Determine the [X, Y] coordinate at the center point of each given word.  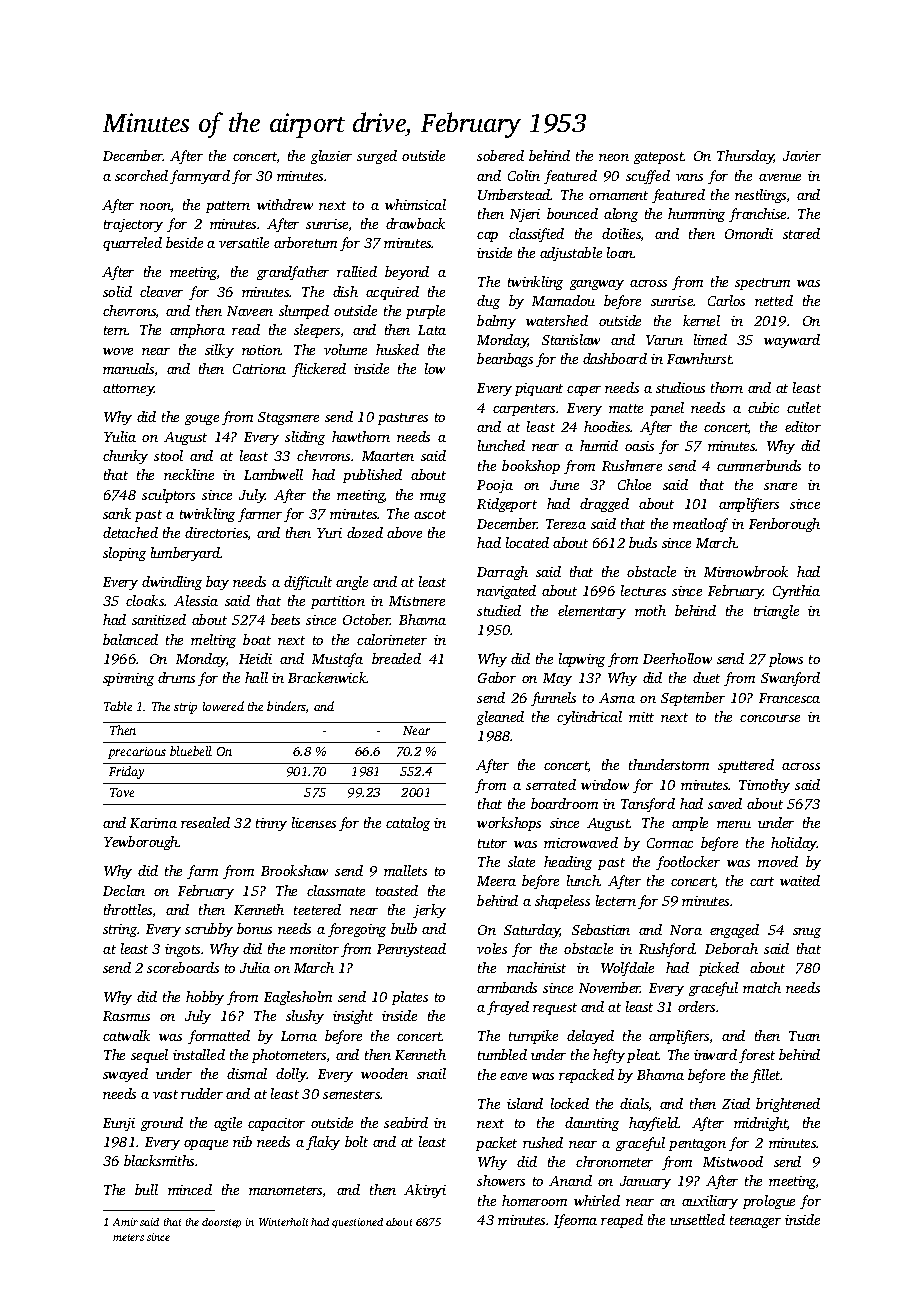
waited [800, 880]
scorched [141, 175]
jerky [429, 911]
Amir [125, 1222]
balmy [496, 322]
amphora [197, 331]
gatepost [659, 158]
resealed [205, 822]
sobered [500, 155]
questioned [357, 1223]
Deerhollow [677, 658]
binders [286, 706]
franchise [757, 215]
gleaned [500, 718]
